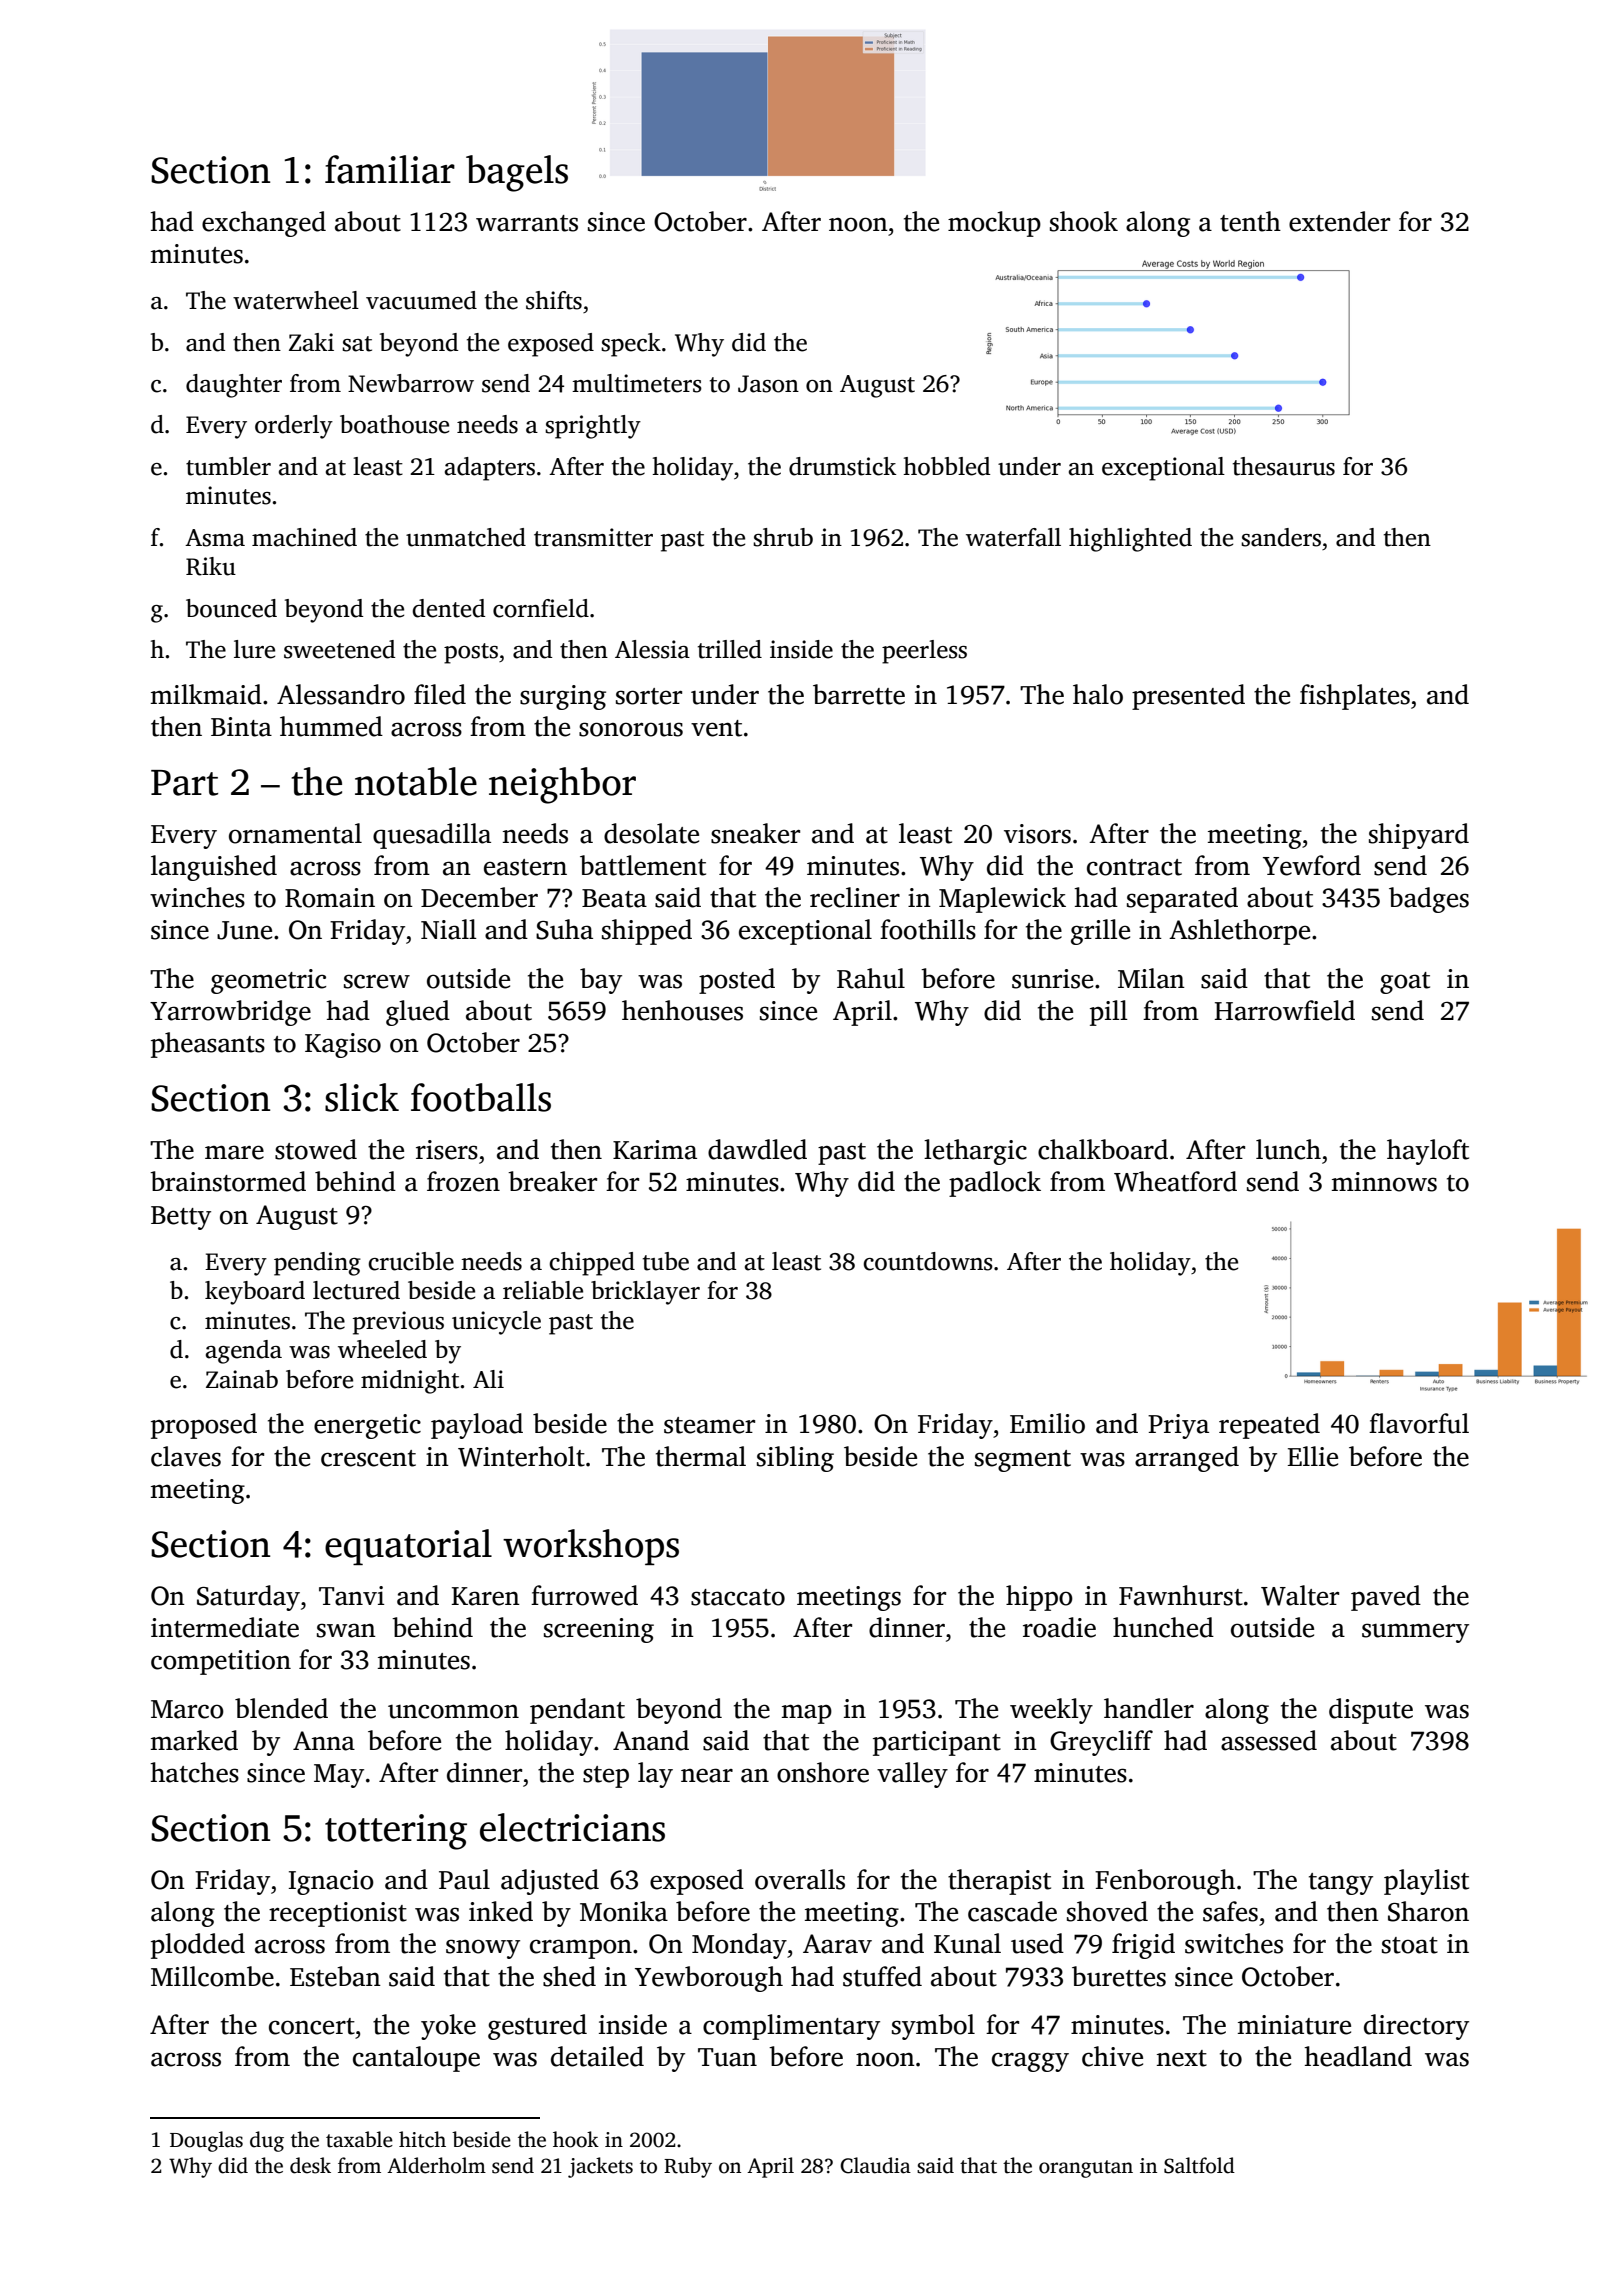 This document has height=2292, width=1620. What do you see at coordinates (517, 173) in the document?
I see `bagels` at bounding box center [517, 173].
